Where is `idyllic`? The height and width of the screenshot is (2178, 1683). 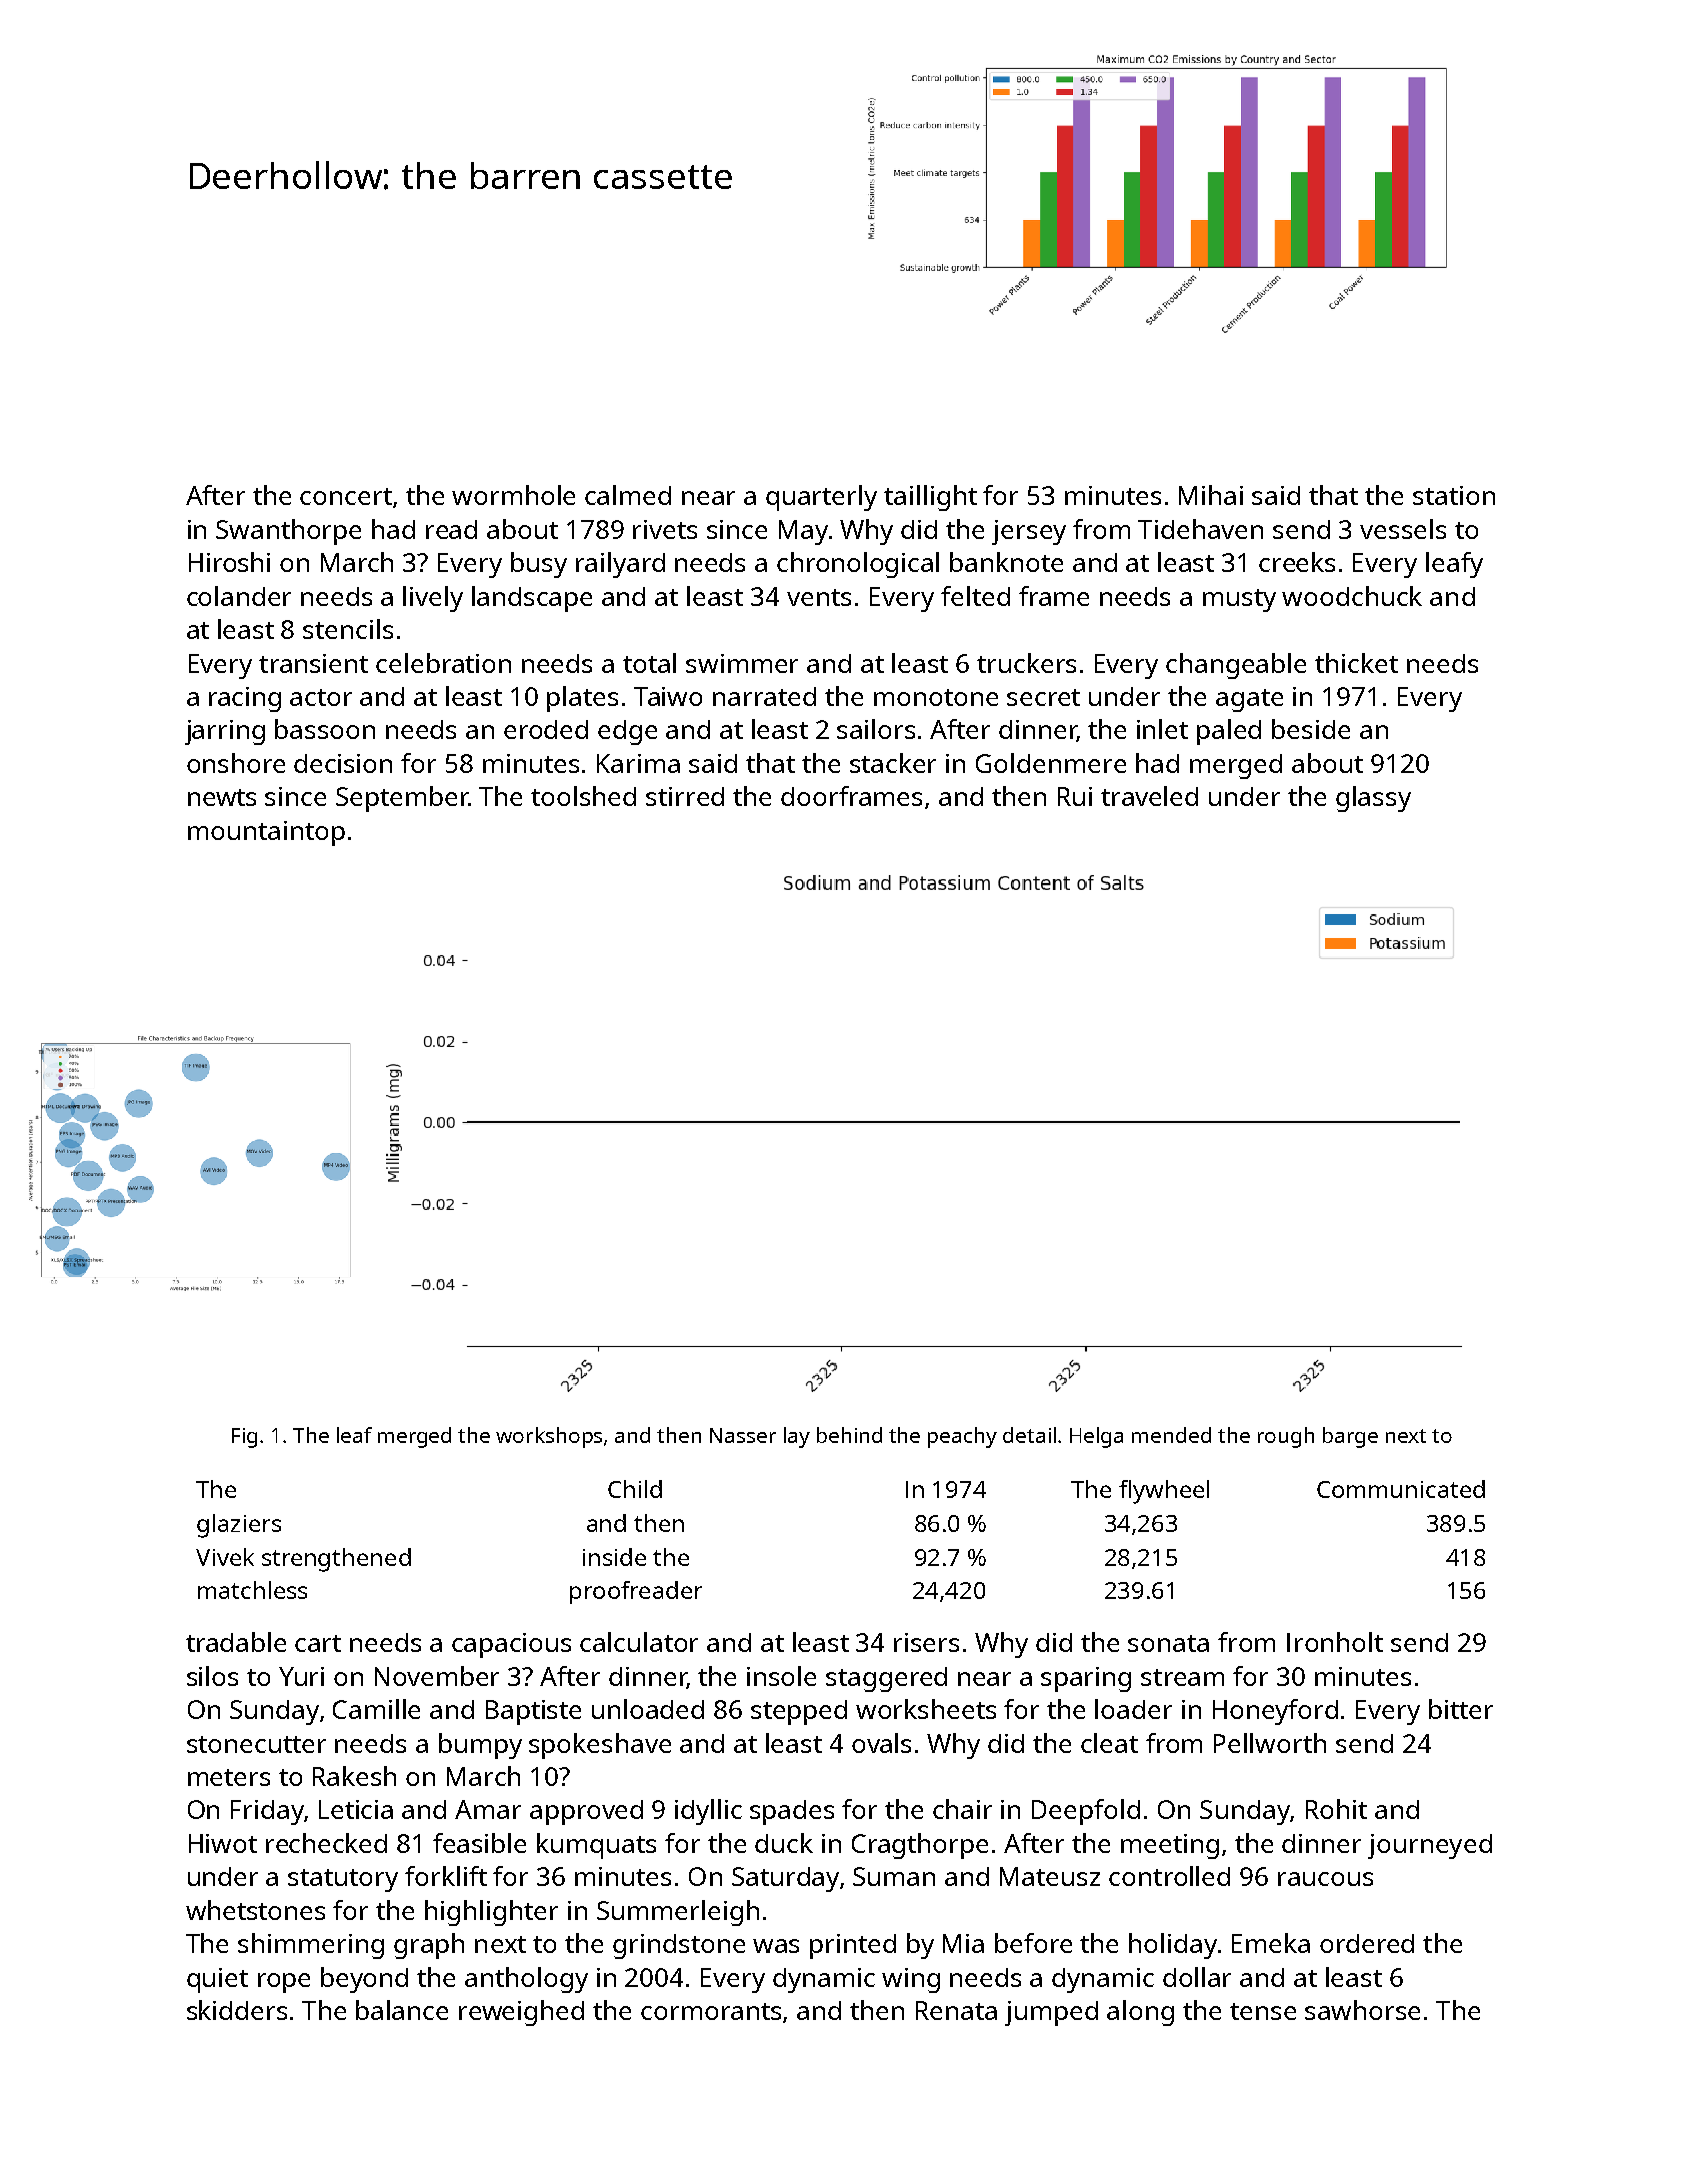
idyllic is located at coordinates (708, 1812).
